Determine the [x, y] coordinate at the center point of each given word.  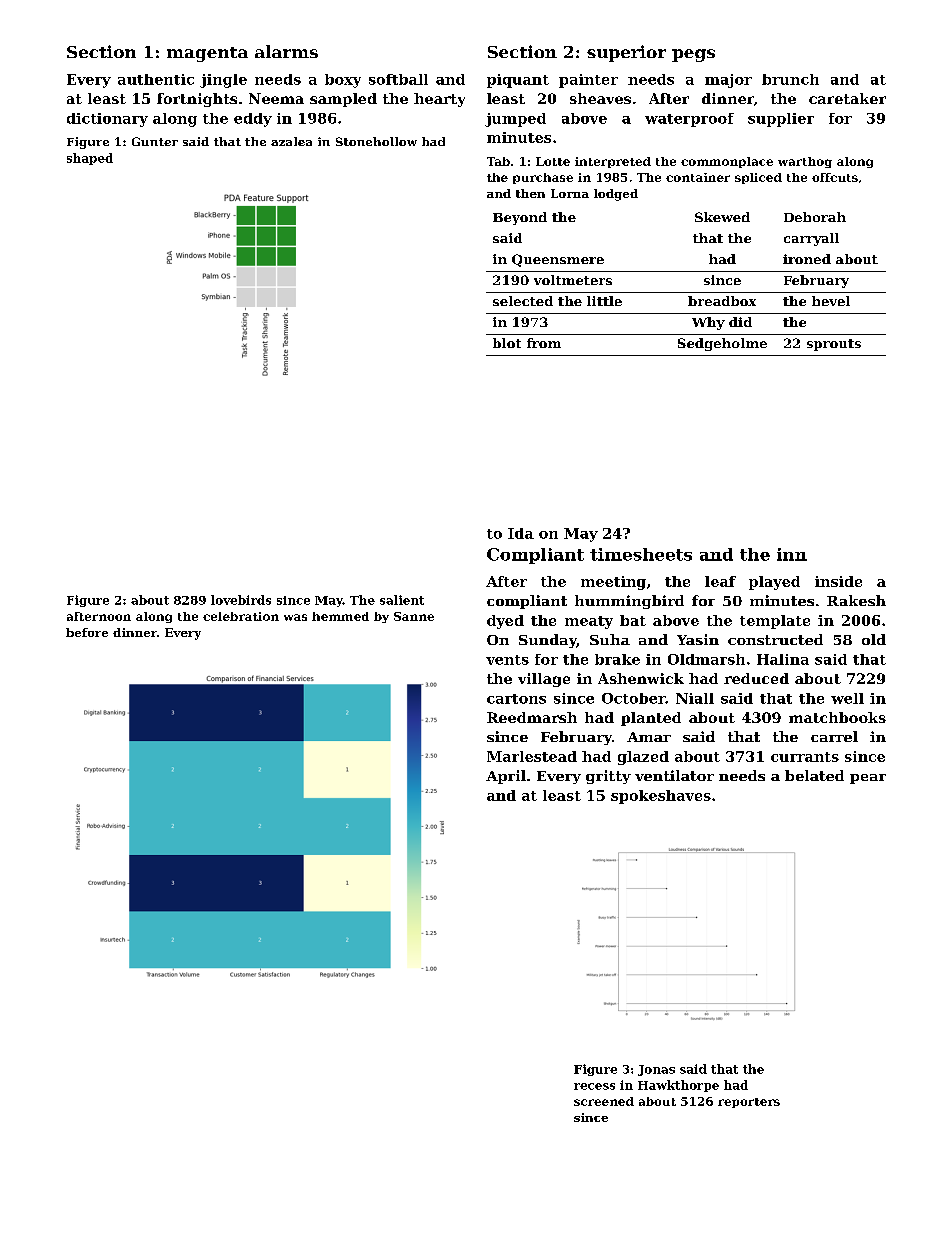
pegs [693, 55]
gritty [608, 777]
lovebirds [241, 600]
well [847, 698]
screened [604, 1101]
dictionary [107, 120]
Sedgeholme [722, 344]
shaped [90, 159]
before [87, 632]
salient [402, 600]
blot [507, 343]
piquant [518, 81]
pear [868, 779]
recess [594, 1086]
